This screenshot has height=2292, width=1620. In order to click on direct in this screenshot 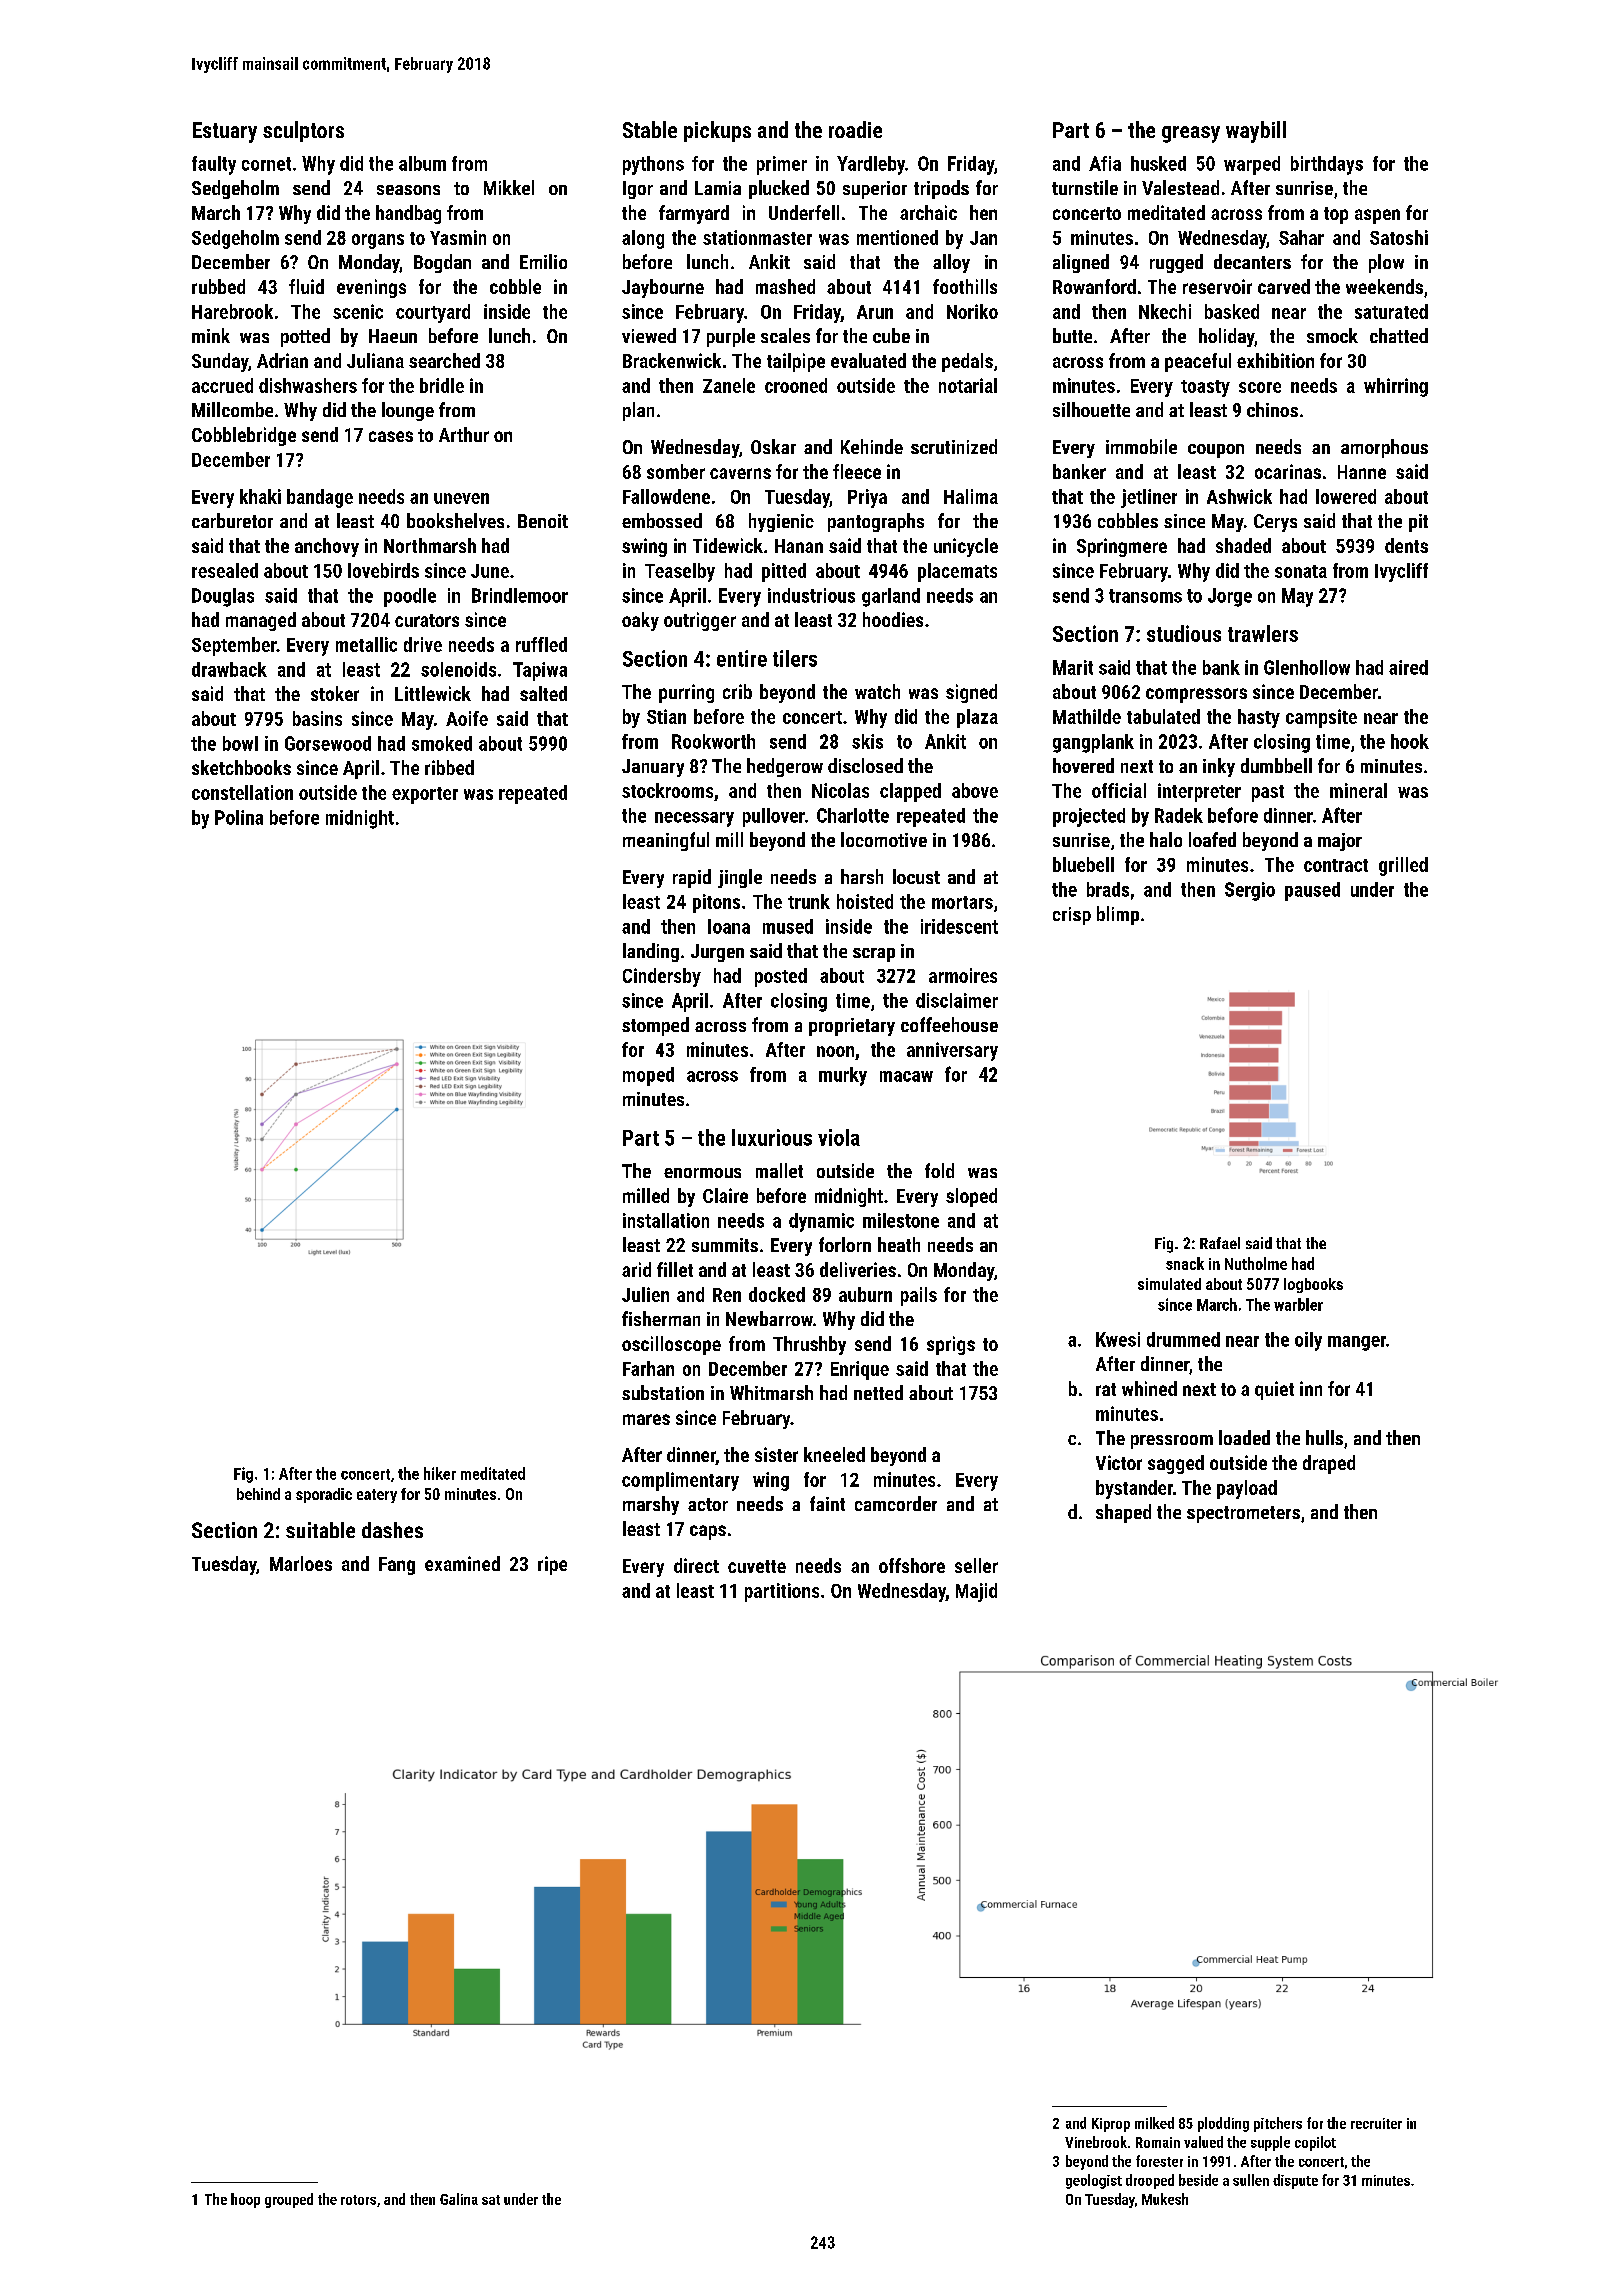, I will do `click(696, 1565)`.
